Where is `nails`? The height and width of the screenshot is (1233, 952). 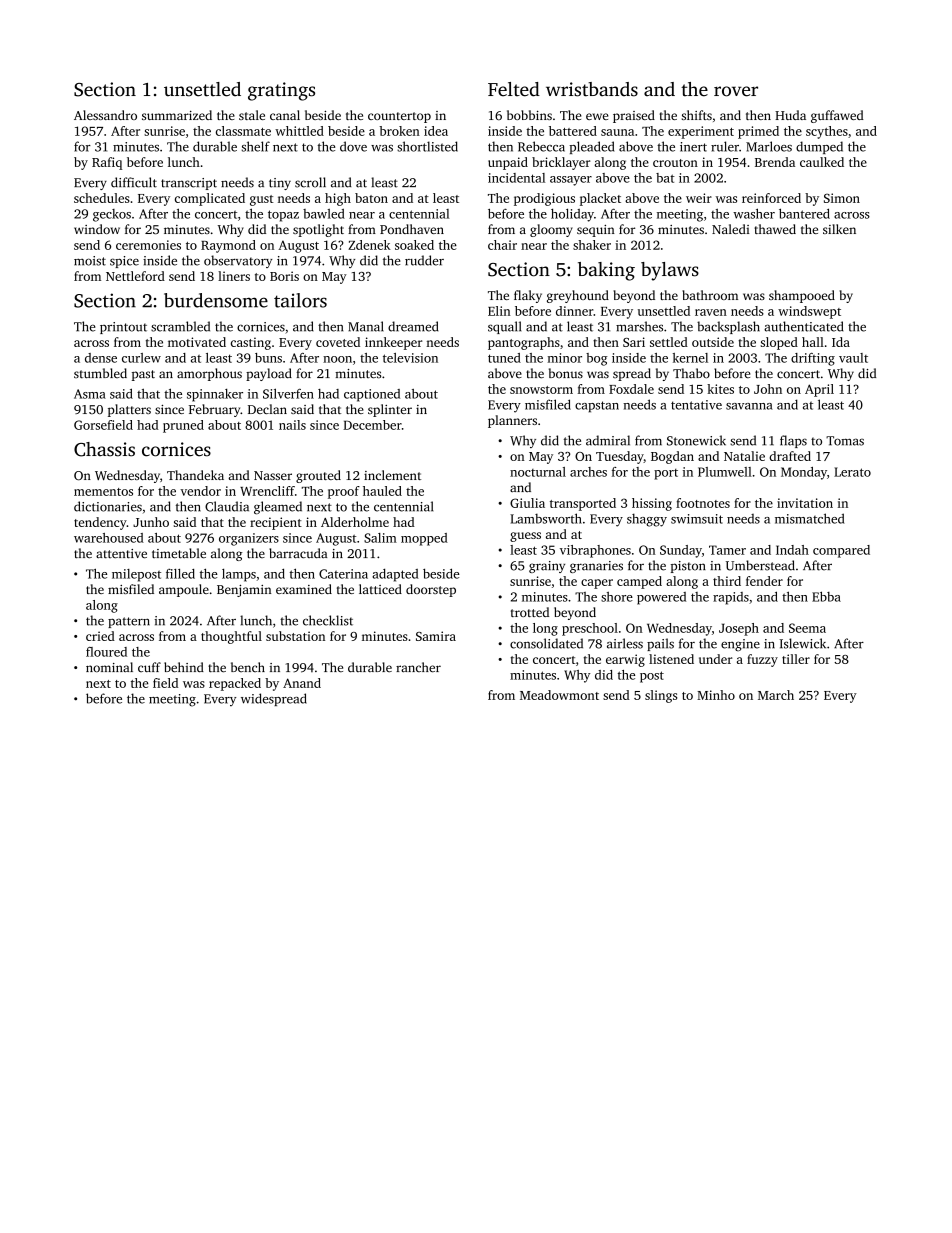 nails is located at coordinates (292, 425).
